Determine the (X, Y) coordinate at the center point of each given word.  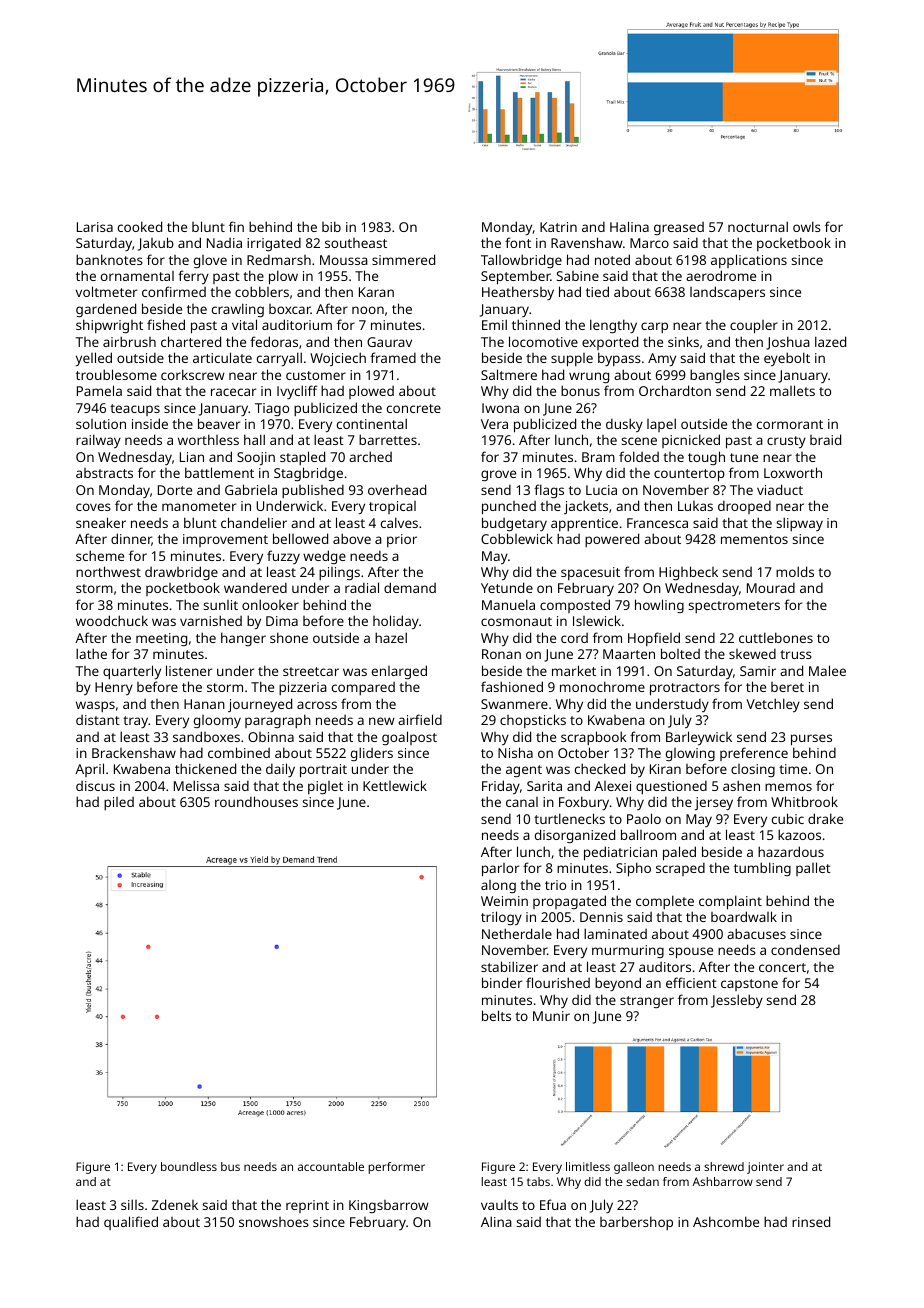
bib (331, 226)
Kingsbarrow (389, 1206)
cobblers (262, 291)
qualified (131, 1223)
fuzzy (283, 557)
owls (807, 226)
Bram (598, 457)
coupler (754, 327)
